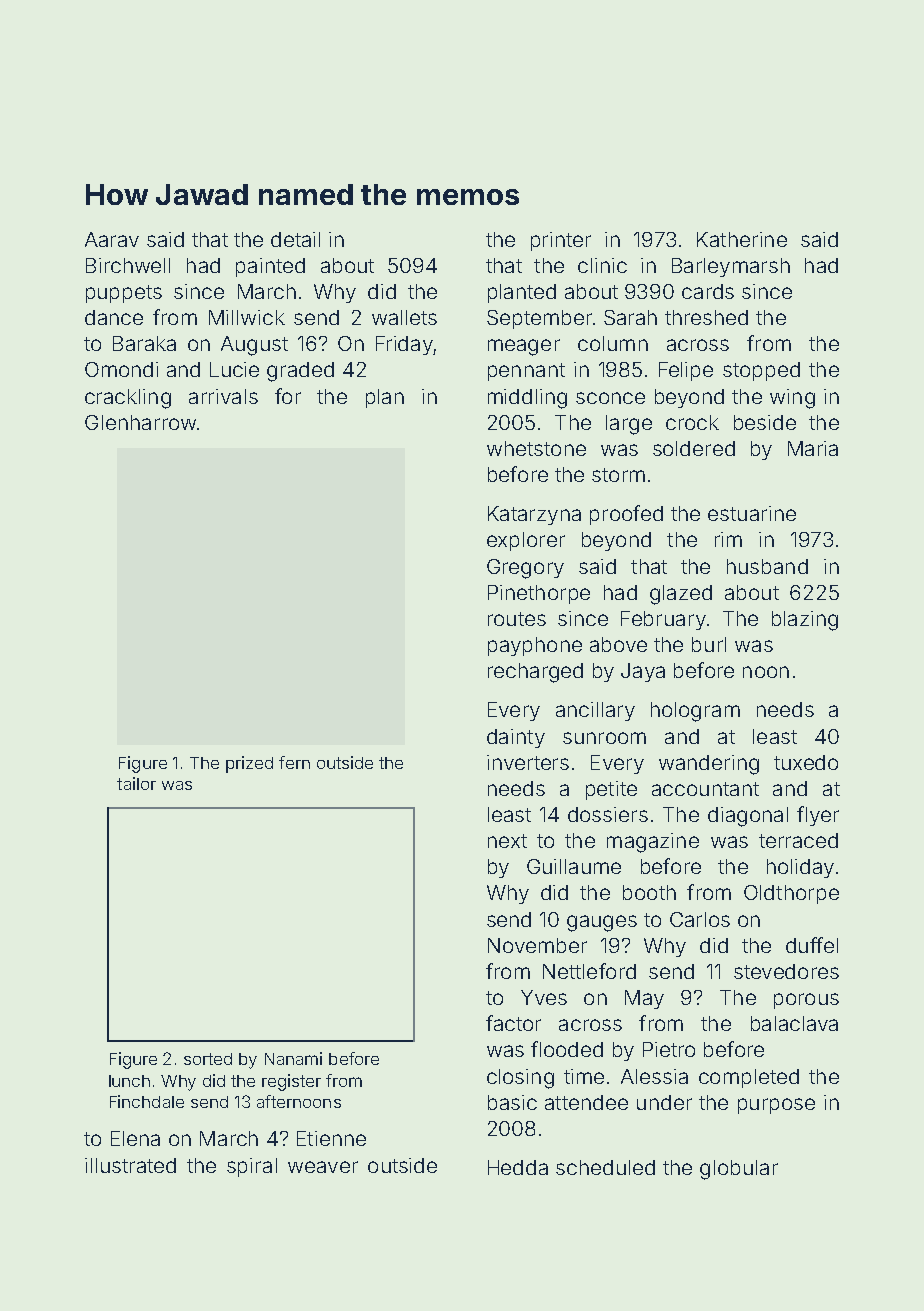  I want to click on Omondi, so click(121, 369).
